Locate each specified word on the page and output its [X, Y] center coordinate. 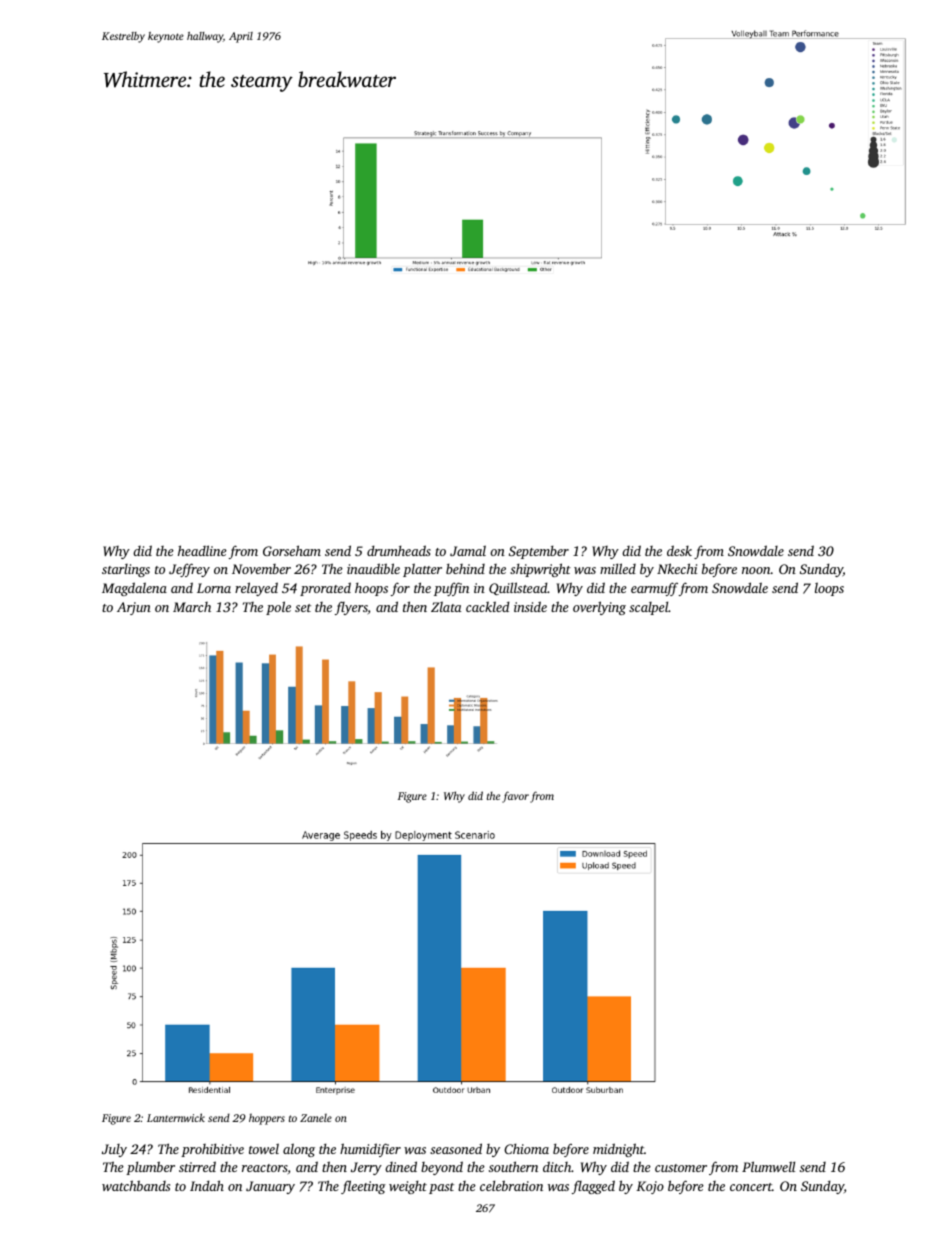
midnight [618, 1150]
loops [829, 589]
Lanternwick [176, 1117]
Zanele [316, 1118]
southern [513, 1166]
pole [278, 608]
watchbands [136, 1185]
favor [515, 797]
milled [618, 568]
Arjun [134, 608]
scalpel [649, 608]
